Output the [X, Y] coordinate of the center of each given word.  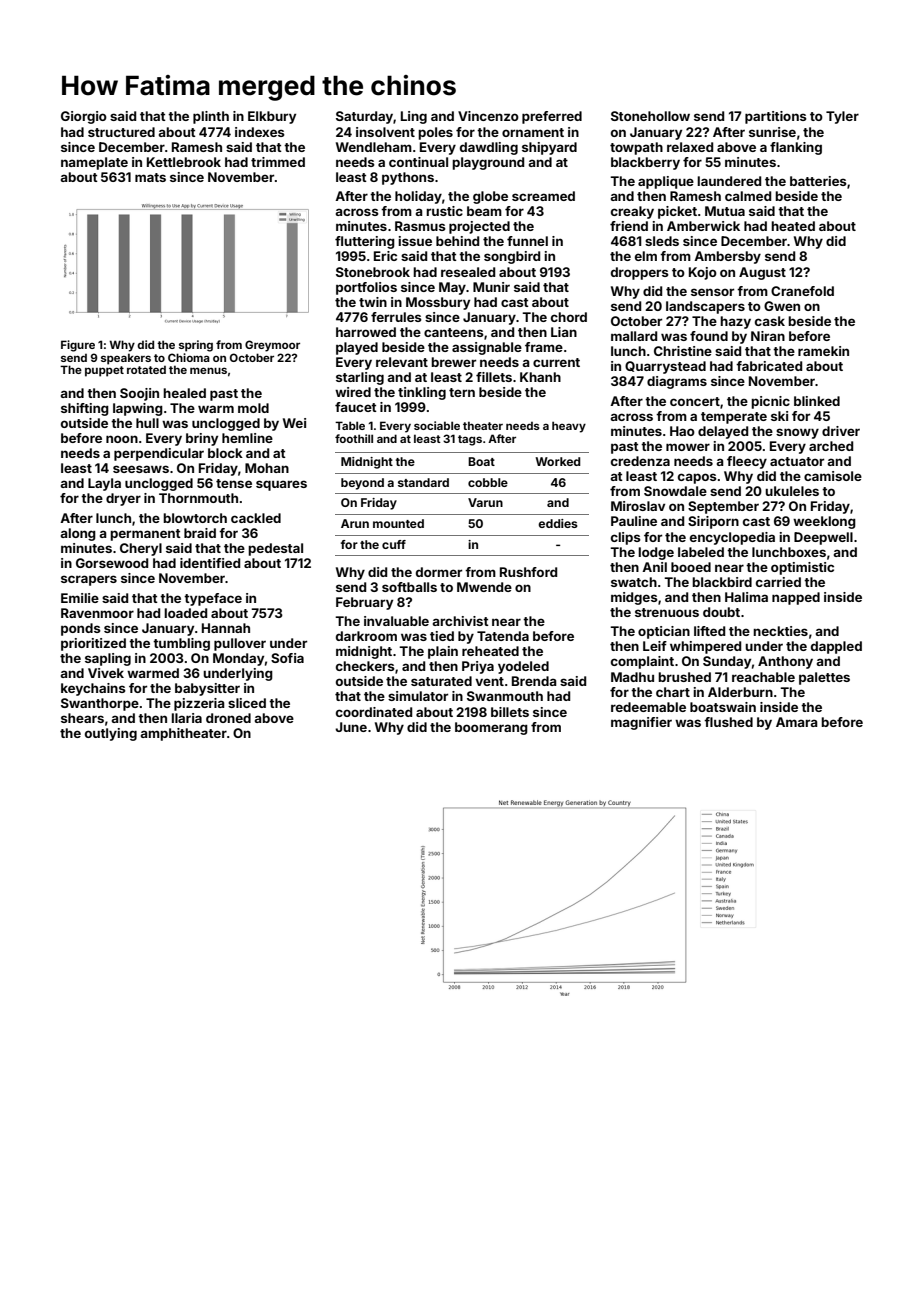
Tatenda [503, 636]
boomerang [491, 728]
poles [435, 133]
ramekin [823, 351]
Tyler [842, 117]
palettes [824, 678]
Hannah [226, 628]
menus [208, 370]
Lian [564, 332]
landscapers [705, 307]
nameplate [94, 163]
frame [544, 347]
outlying [111, 734]
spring [196, 346]
